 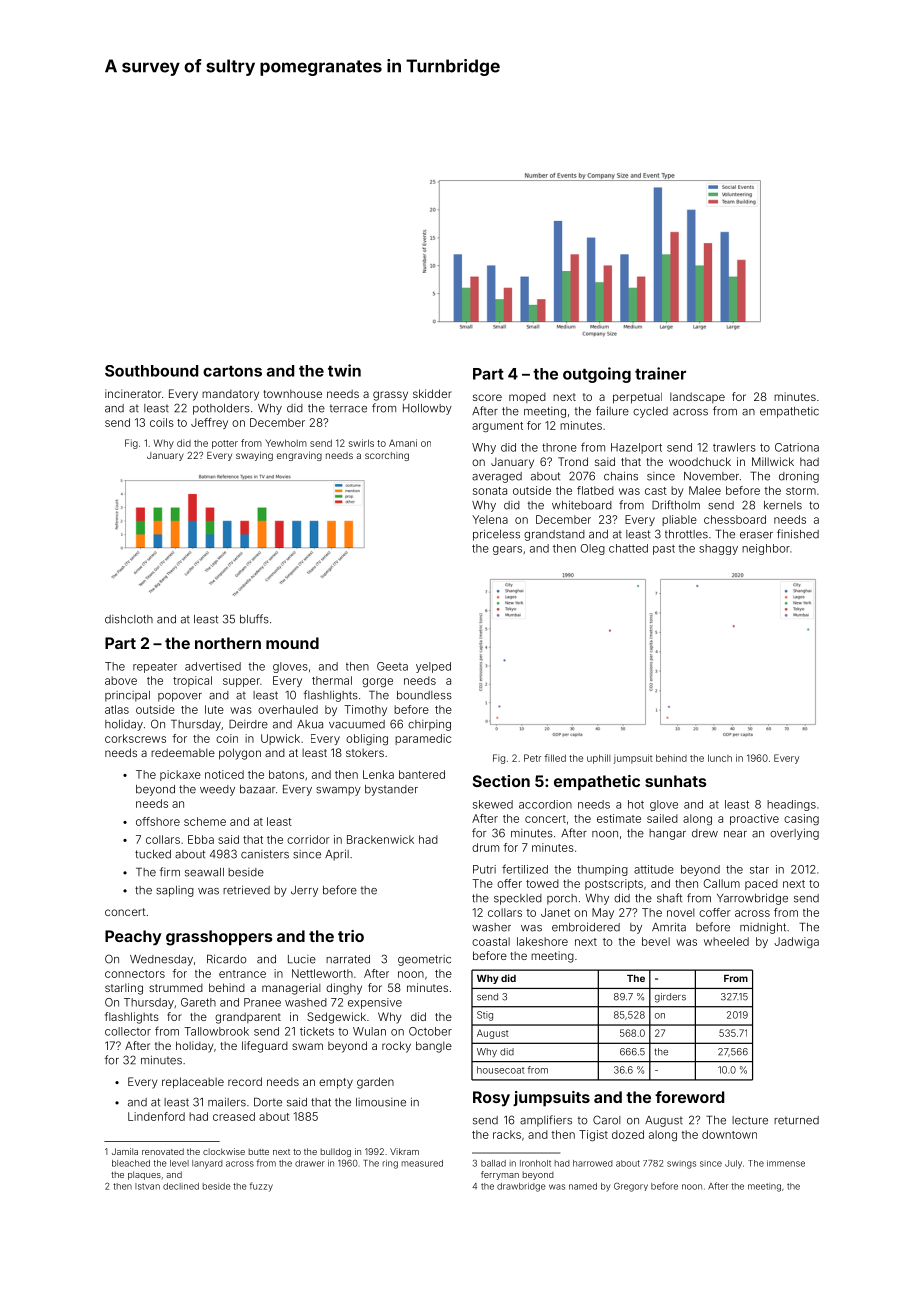 What do you see at coordinates (302, 959) in the screenshot?
I see `Lucie` at bounding box center [302, 959].
